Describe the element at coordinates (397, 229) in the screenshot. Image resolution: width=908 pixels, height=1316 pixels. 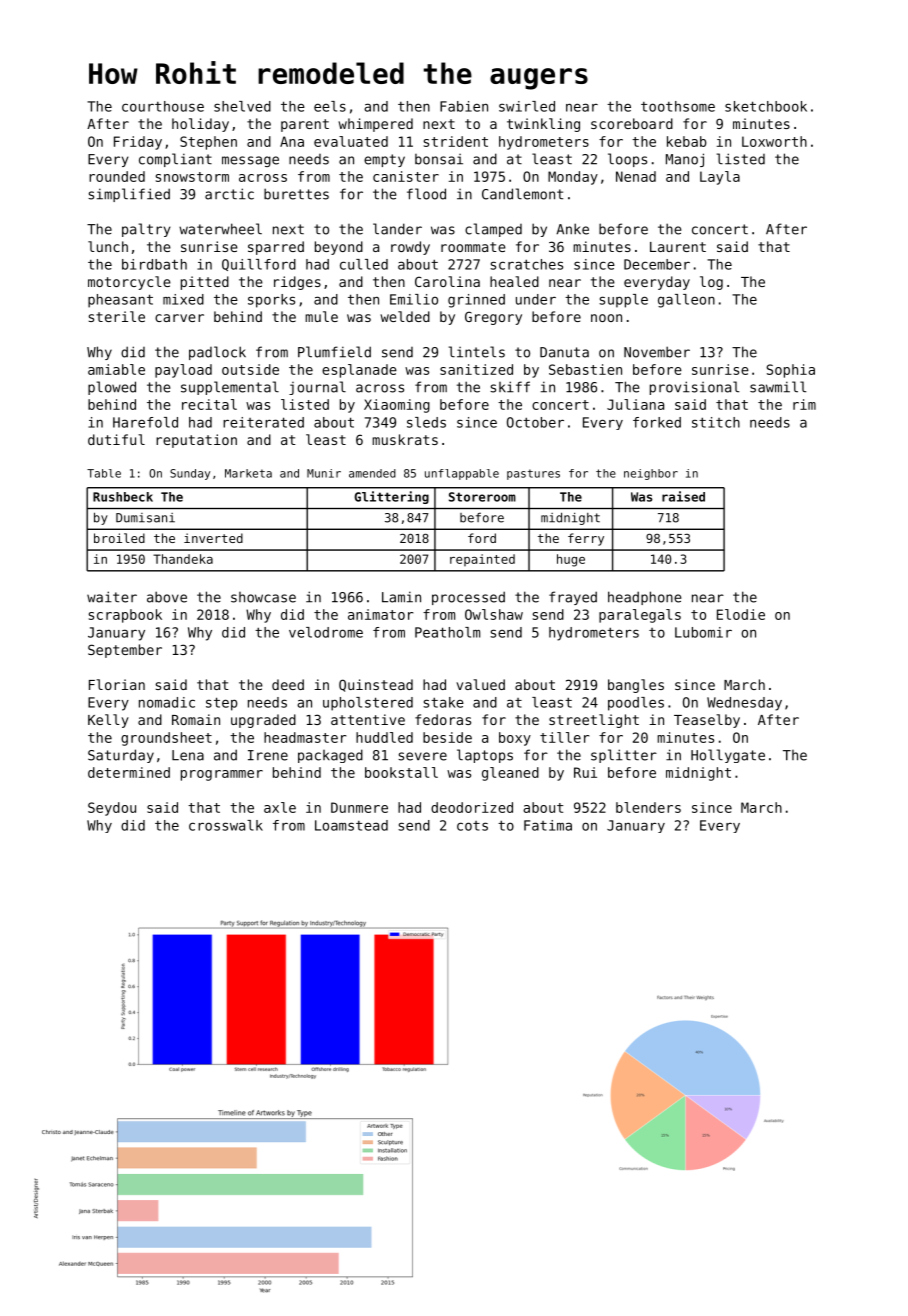
I see `lander` at that location.
